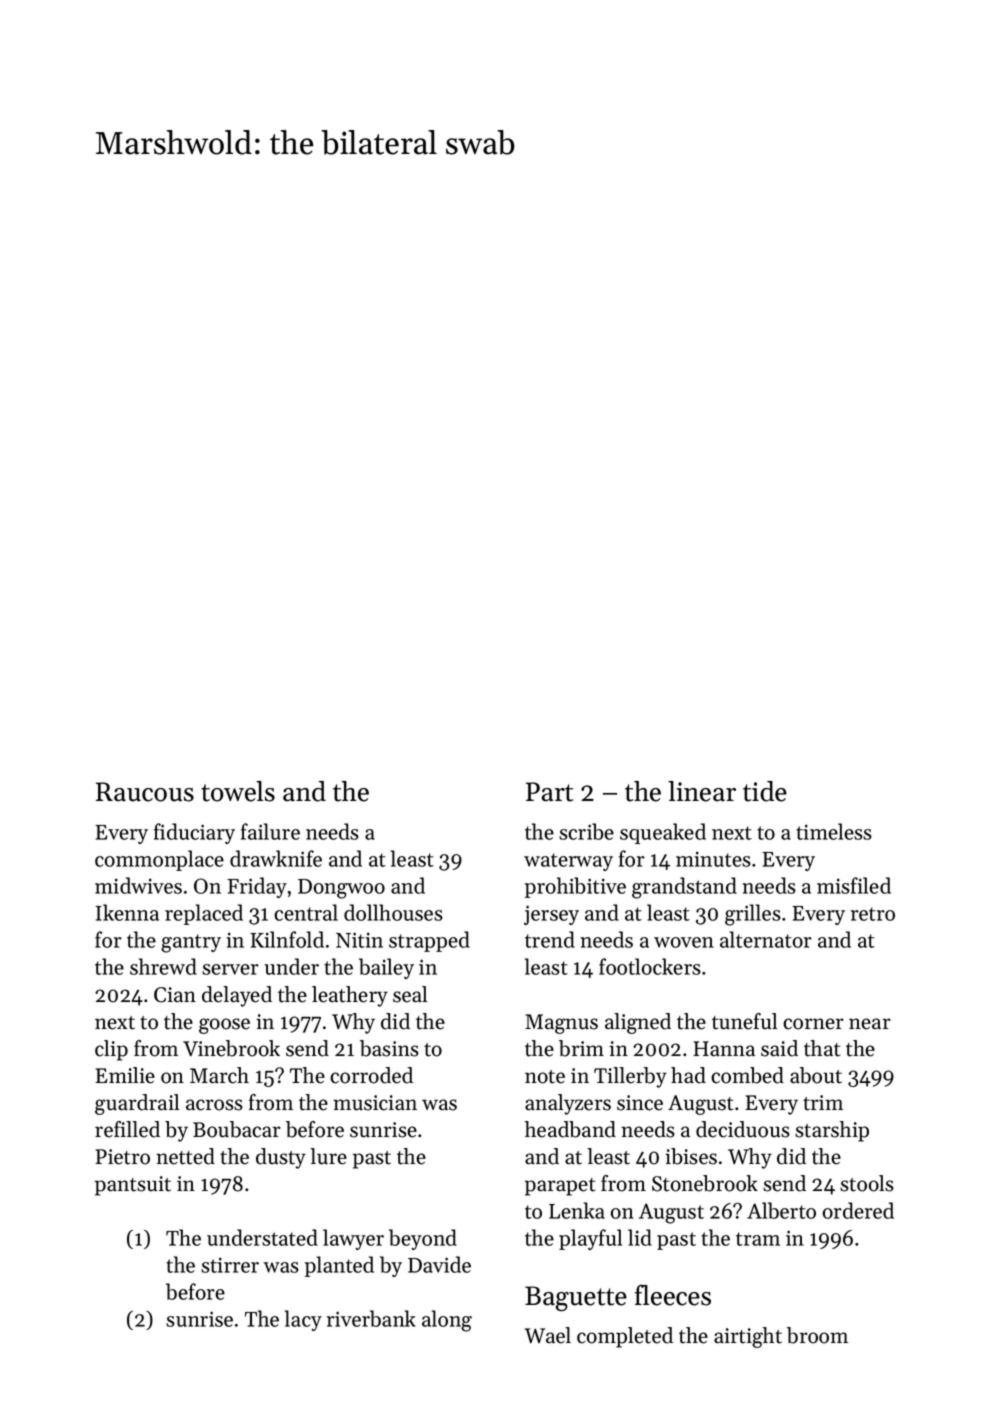  Describe the element at coordinates (230, 1265) in the screenshot. I see `stirrer` at that location.
